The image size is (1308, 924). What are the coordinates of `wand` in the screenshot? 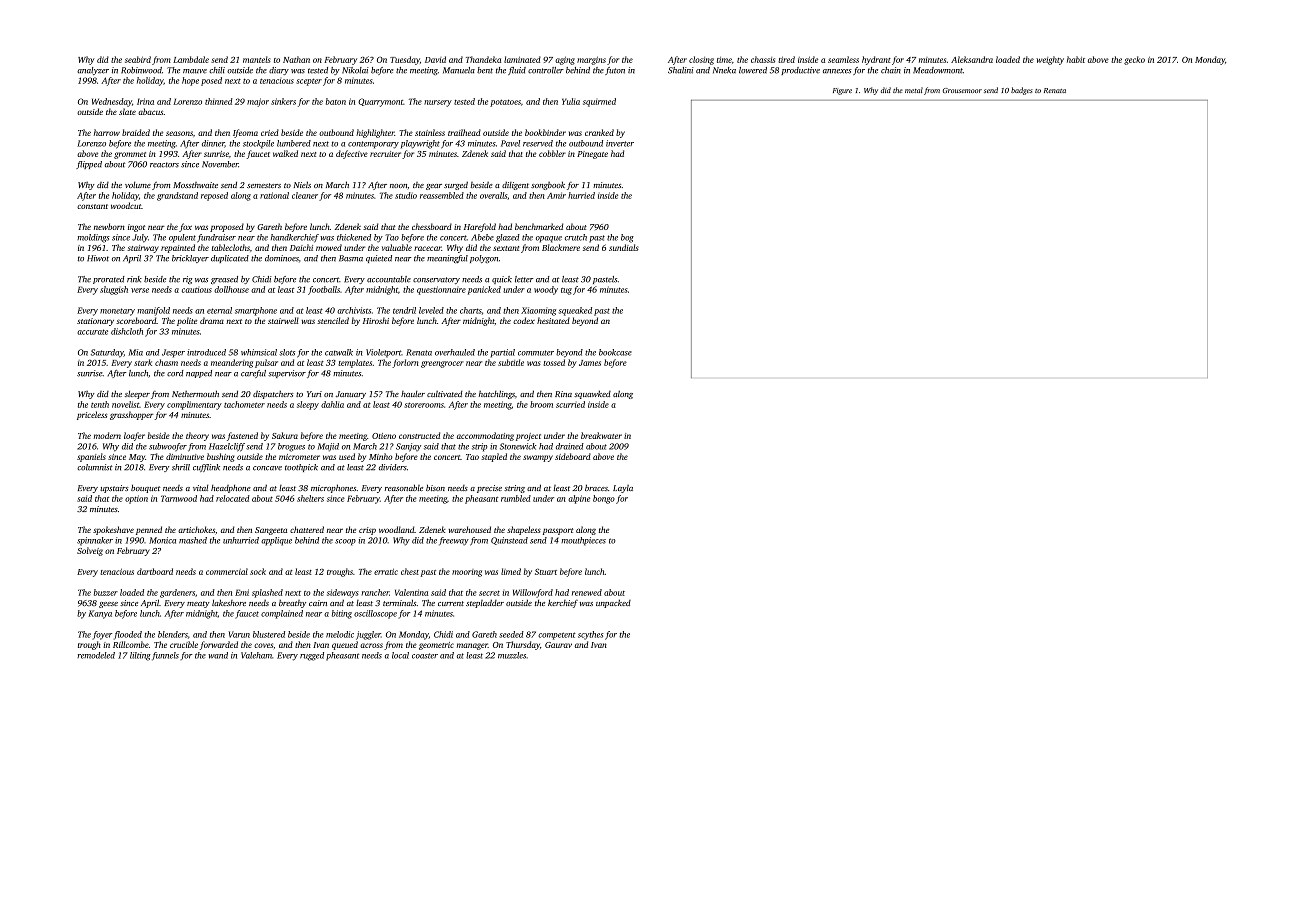 It's located at (218, 655).
